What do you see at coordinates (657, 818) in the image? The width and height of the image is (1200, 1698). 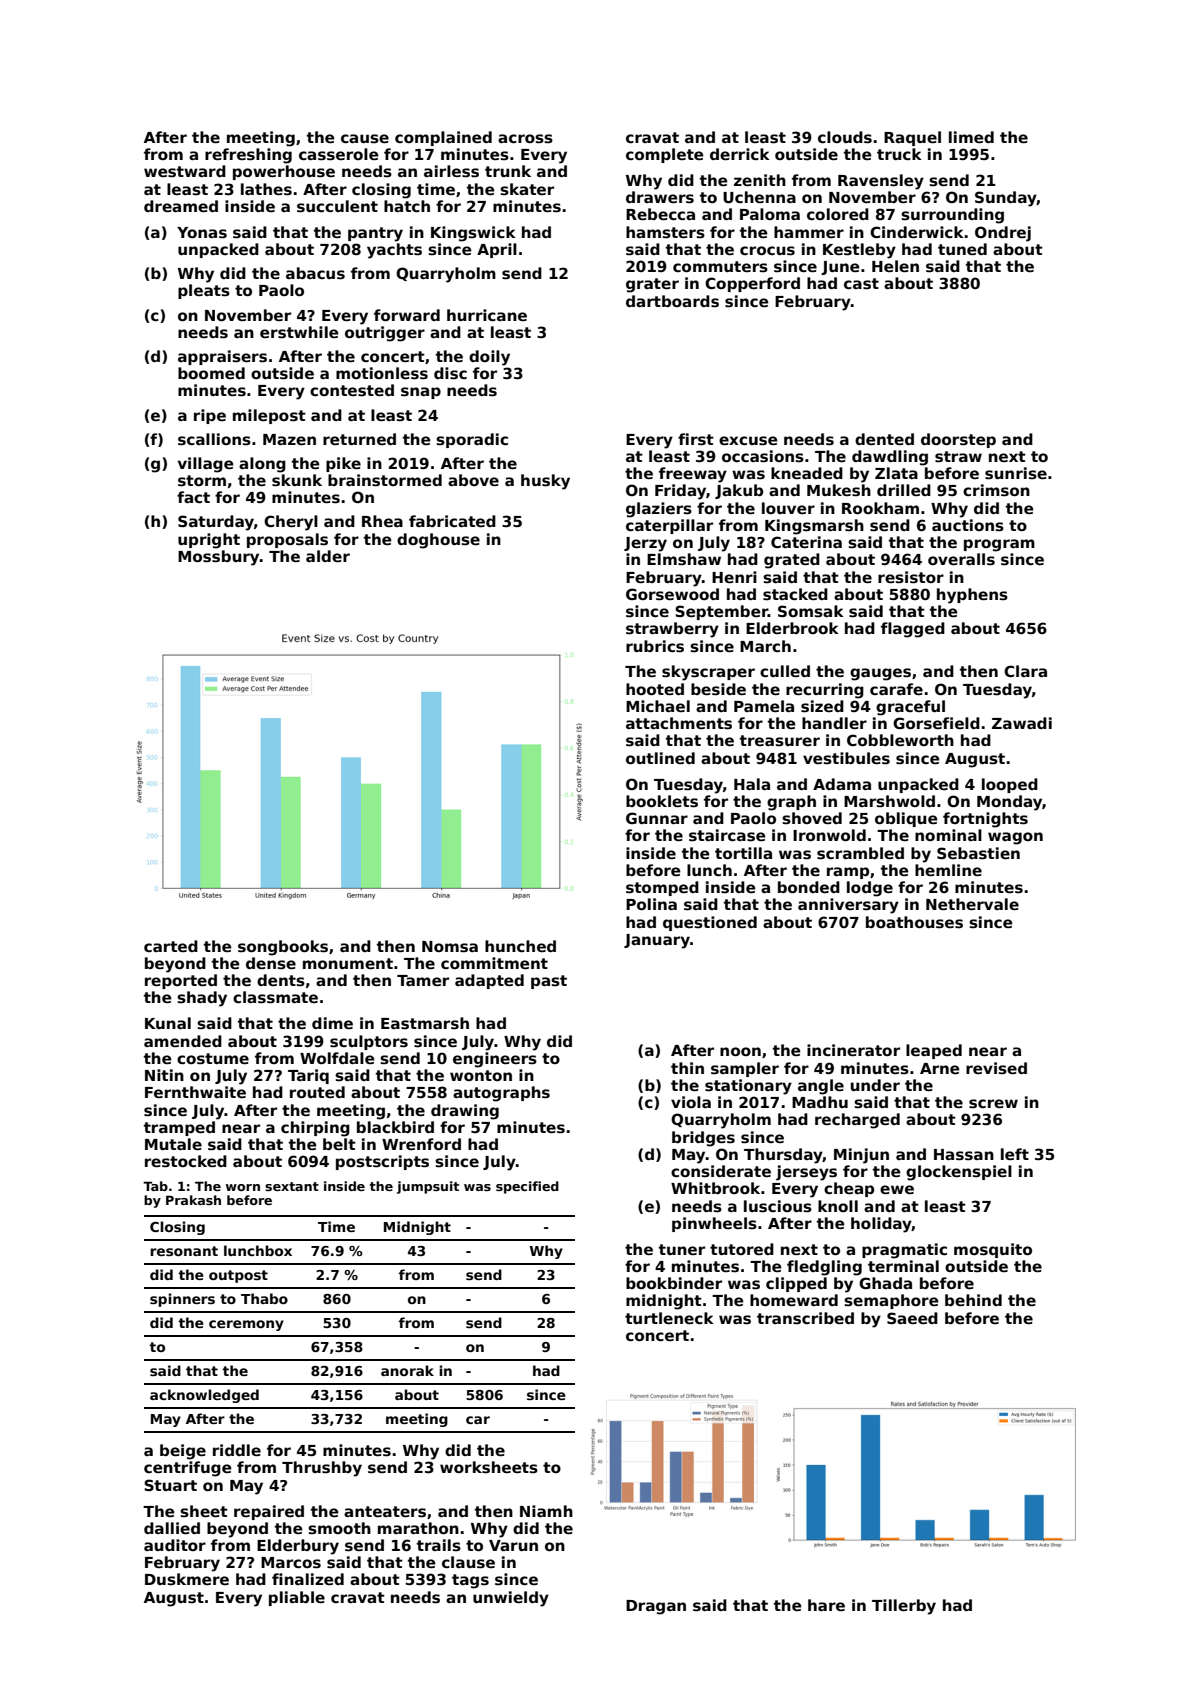 I see `Gunnar` at bounding box center [657, 818].
